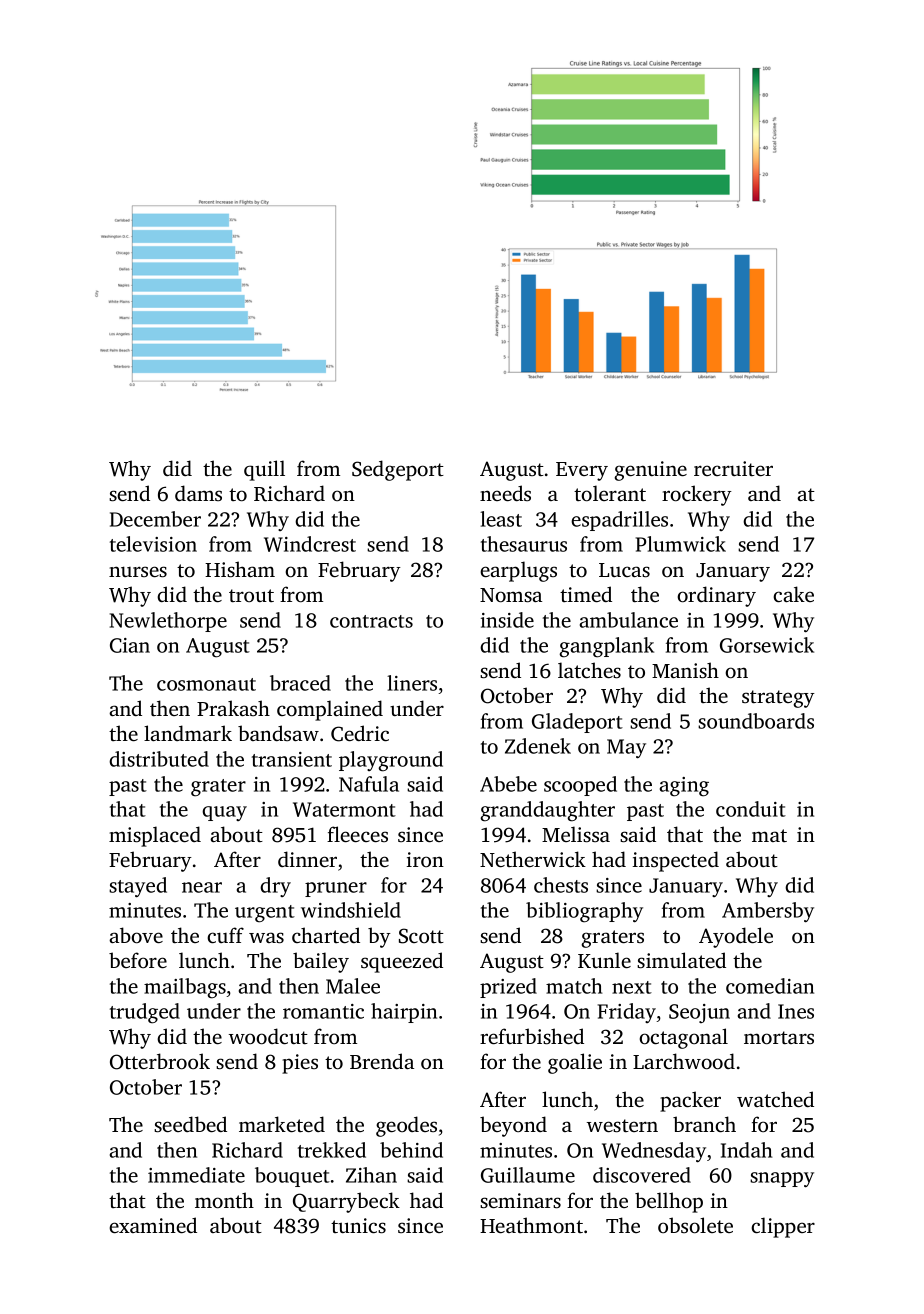  What do you see at coordinates (369, 784) in the image?
I see `Nafula` at bounding box center [369, 784].
